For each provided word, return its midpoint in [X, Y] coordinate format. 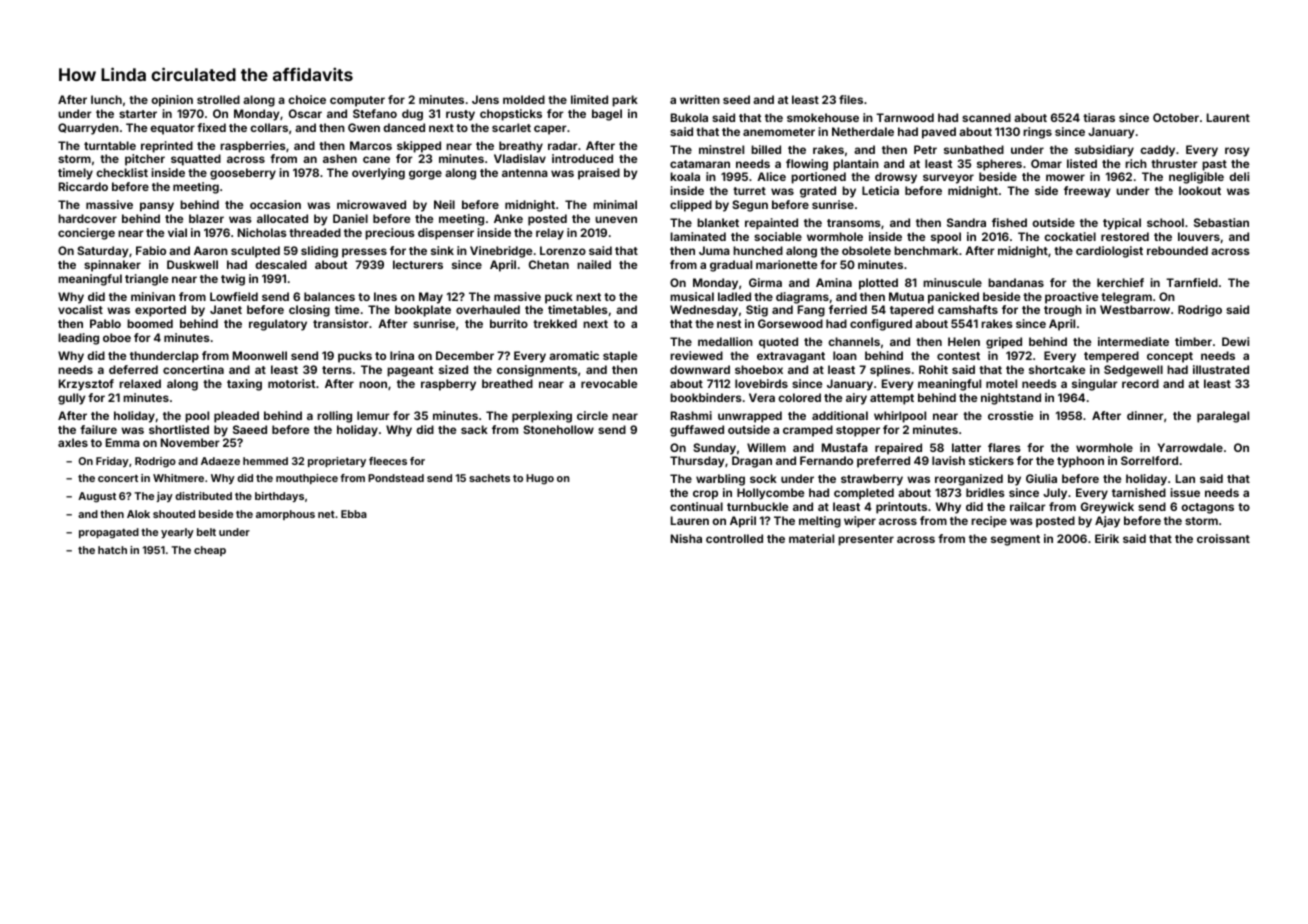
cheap [210, 551]
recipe [989, 522]
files [851, 99]
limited [589, 99]
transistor [341, 323]
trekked [555, 323]
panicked [953, 298]
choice [307, 99]
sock [763, 478]
